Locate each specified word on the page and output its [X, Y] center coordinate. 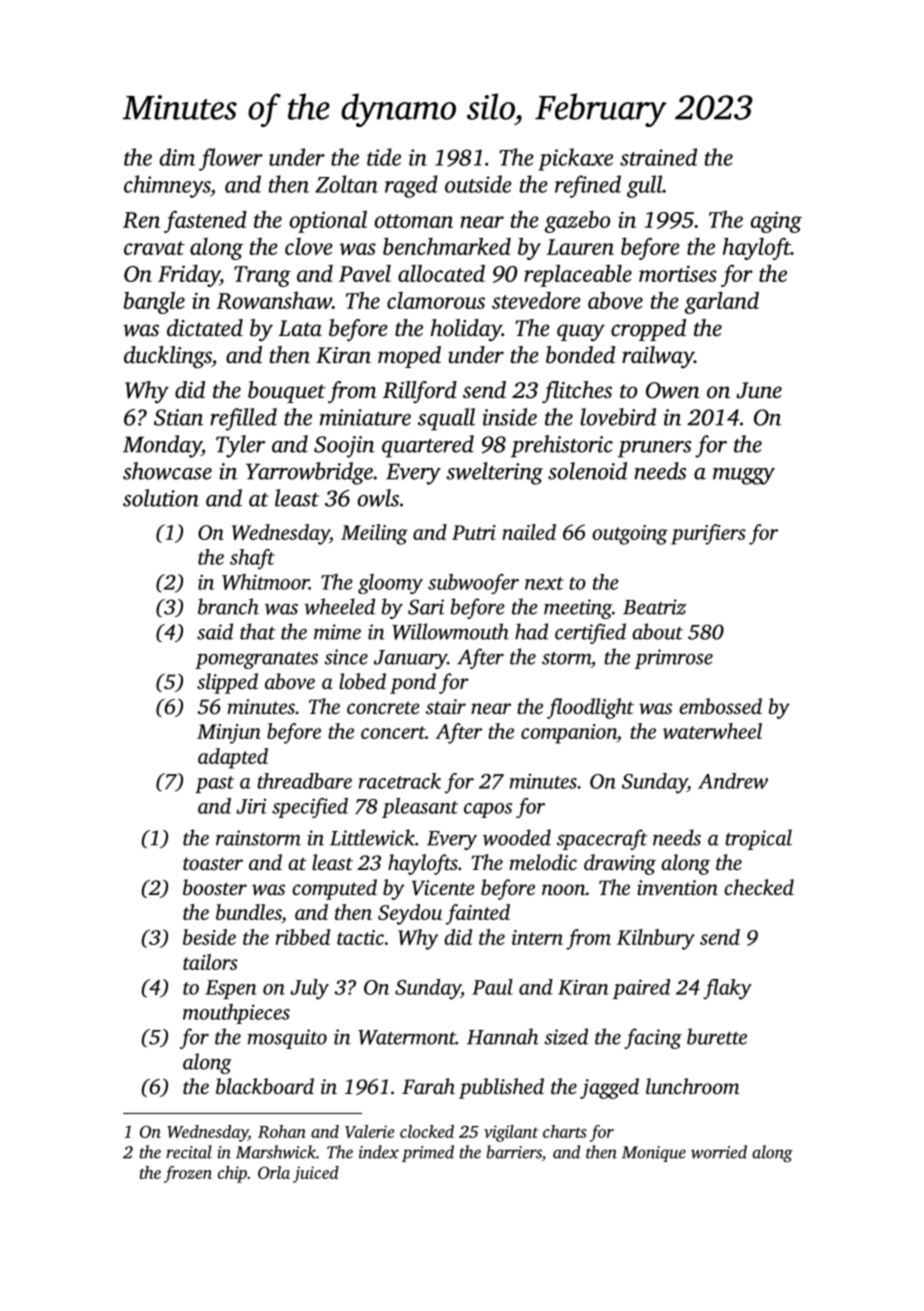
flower [231, 159]
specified [310, 808]
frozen [188, 1174]
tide [384, 157]
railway [658, 357]
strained [658, 157]
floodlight [590, 708]
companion [569, 734]
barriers [514, 1152]
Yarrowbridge [309, 473]
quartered [428, 446]
